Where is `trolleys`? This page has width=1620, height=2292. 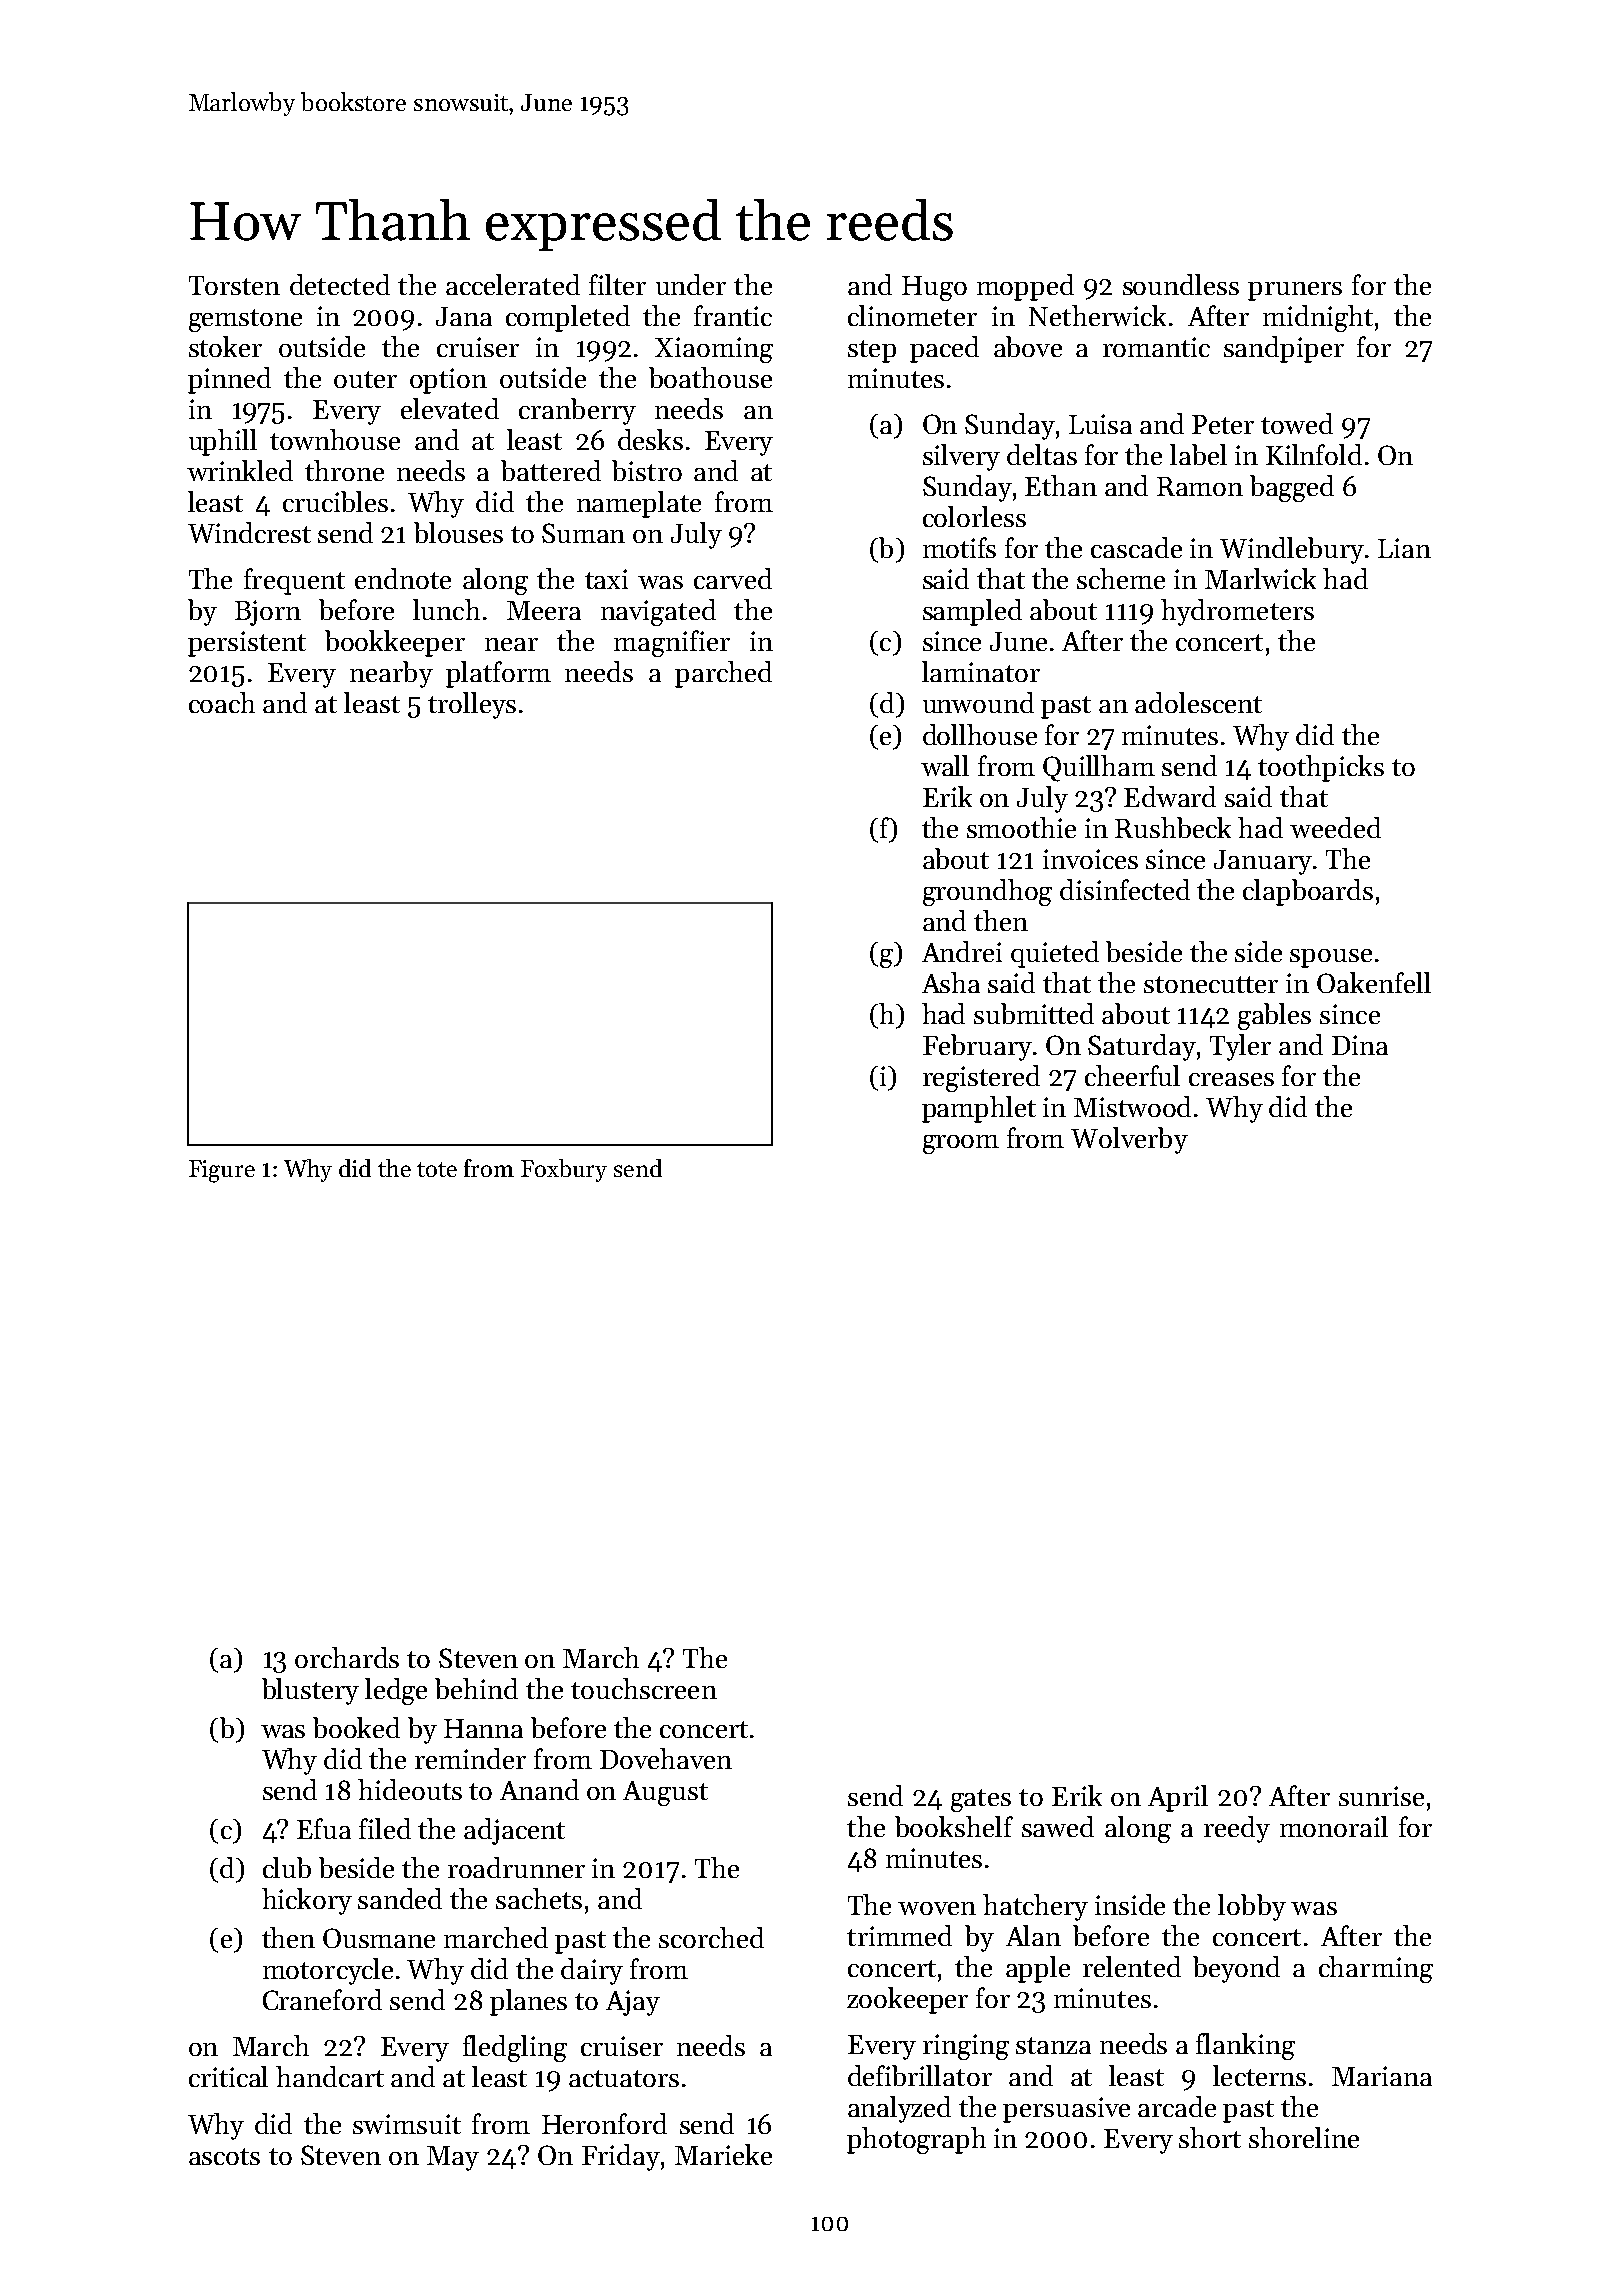 trolleys is located at coordinates (472, 705).
